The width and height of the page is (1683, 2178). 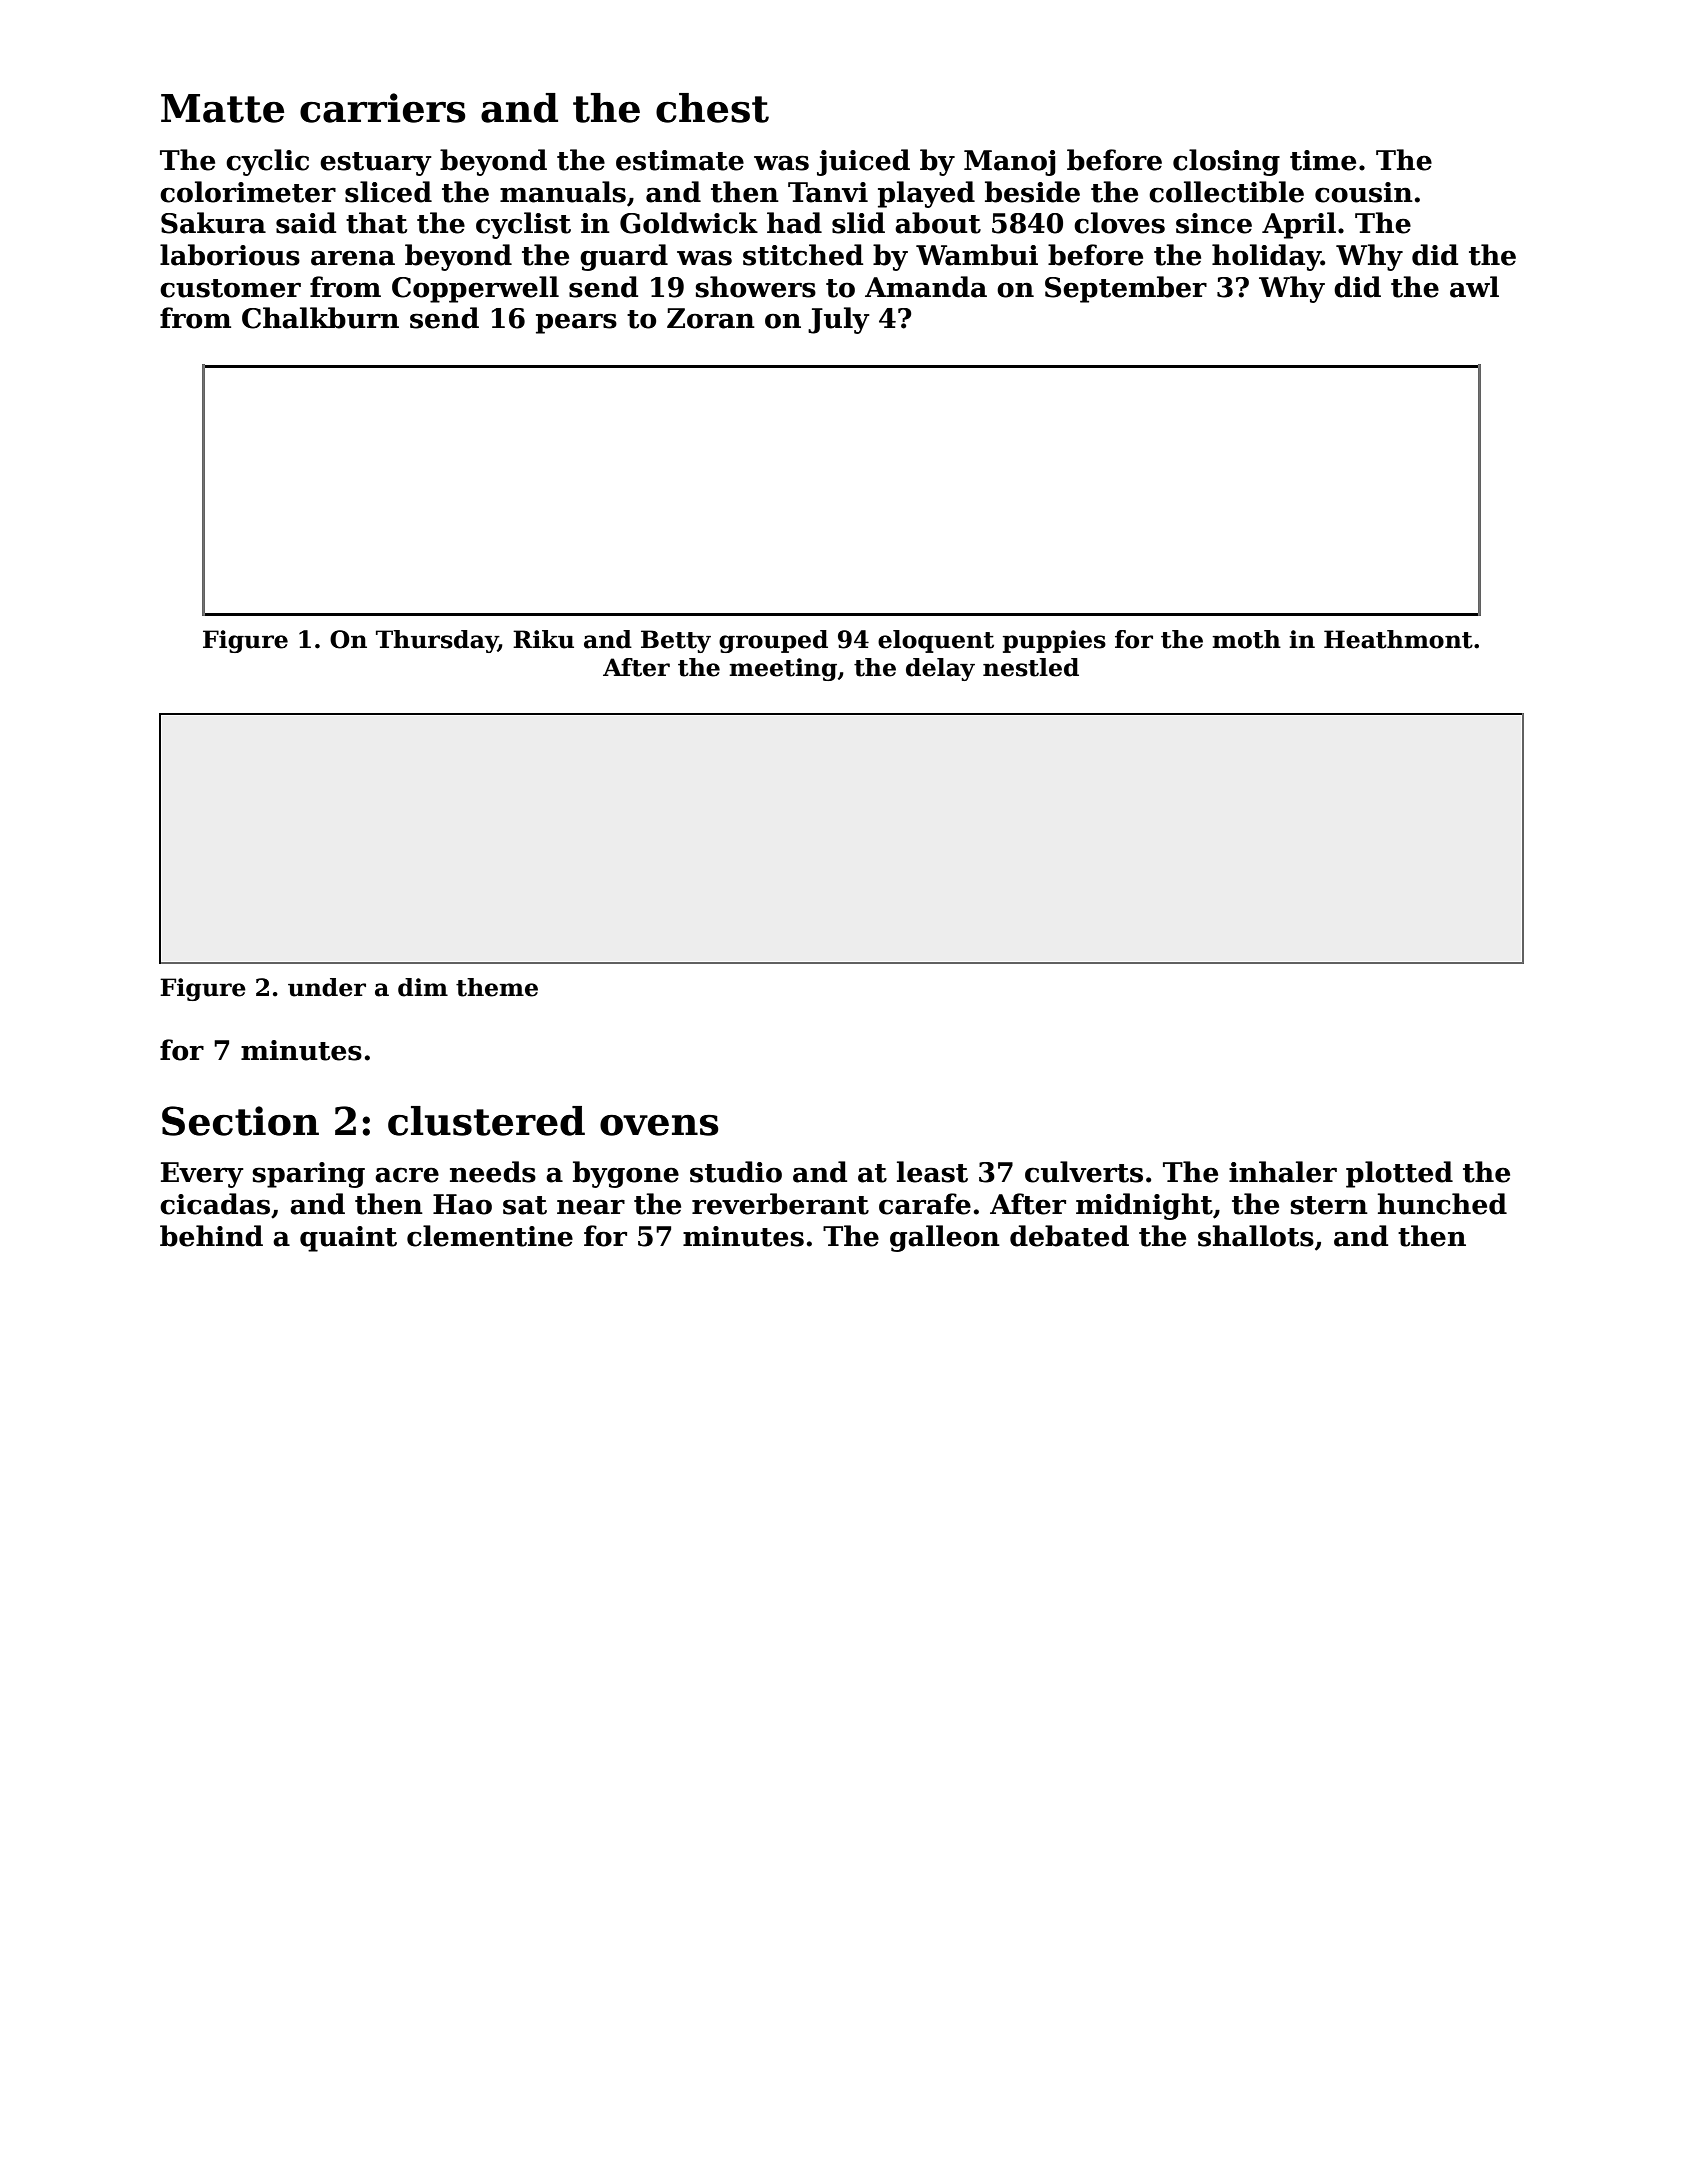 What do you see at coordinates (222, 108) in the page?
I see `Matte` at bounding box center [222, 108].
